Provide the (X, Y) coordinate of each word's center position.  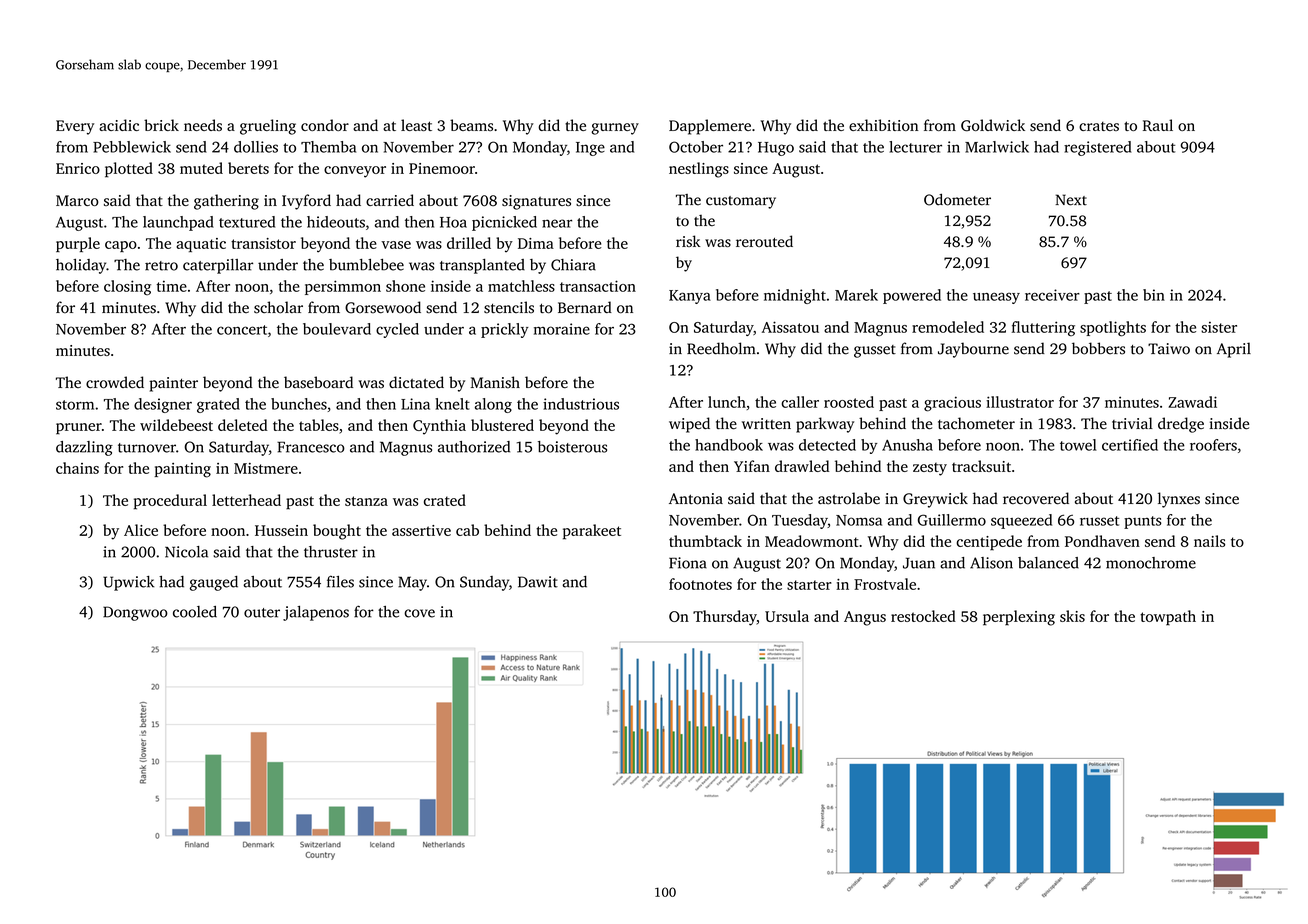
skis (1072, 616)
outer (262, 613)
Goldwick (993, 125)
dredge (1181, 425)
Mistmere (266, 468)
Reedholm (721, 348)
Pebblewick (132, 147)
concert (242, 330)
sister (1219, 327)
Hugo (776, 149)
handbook (729, 445)
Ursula (787, 616)
